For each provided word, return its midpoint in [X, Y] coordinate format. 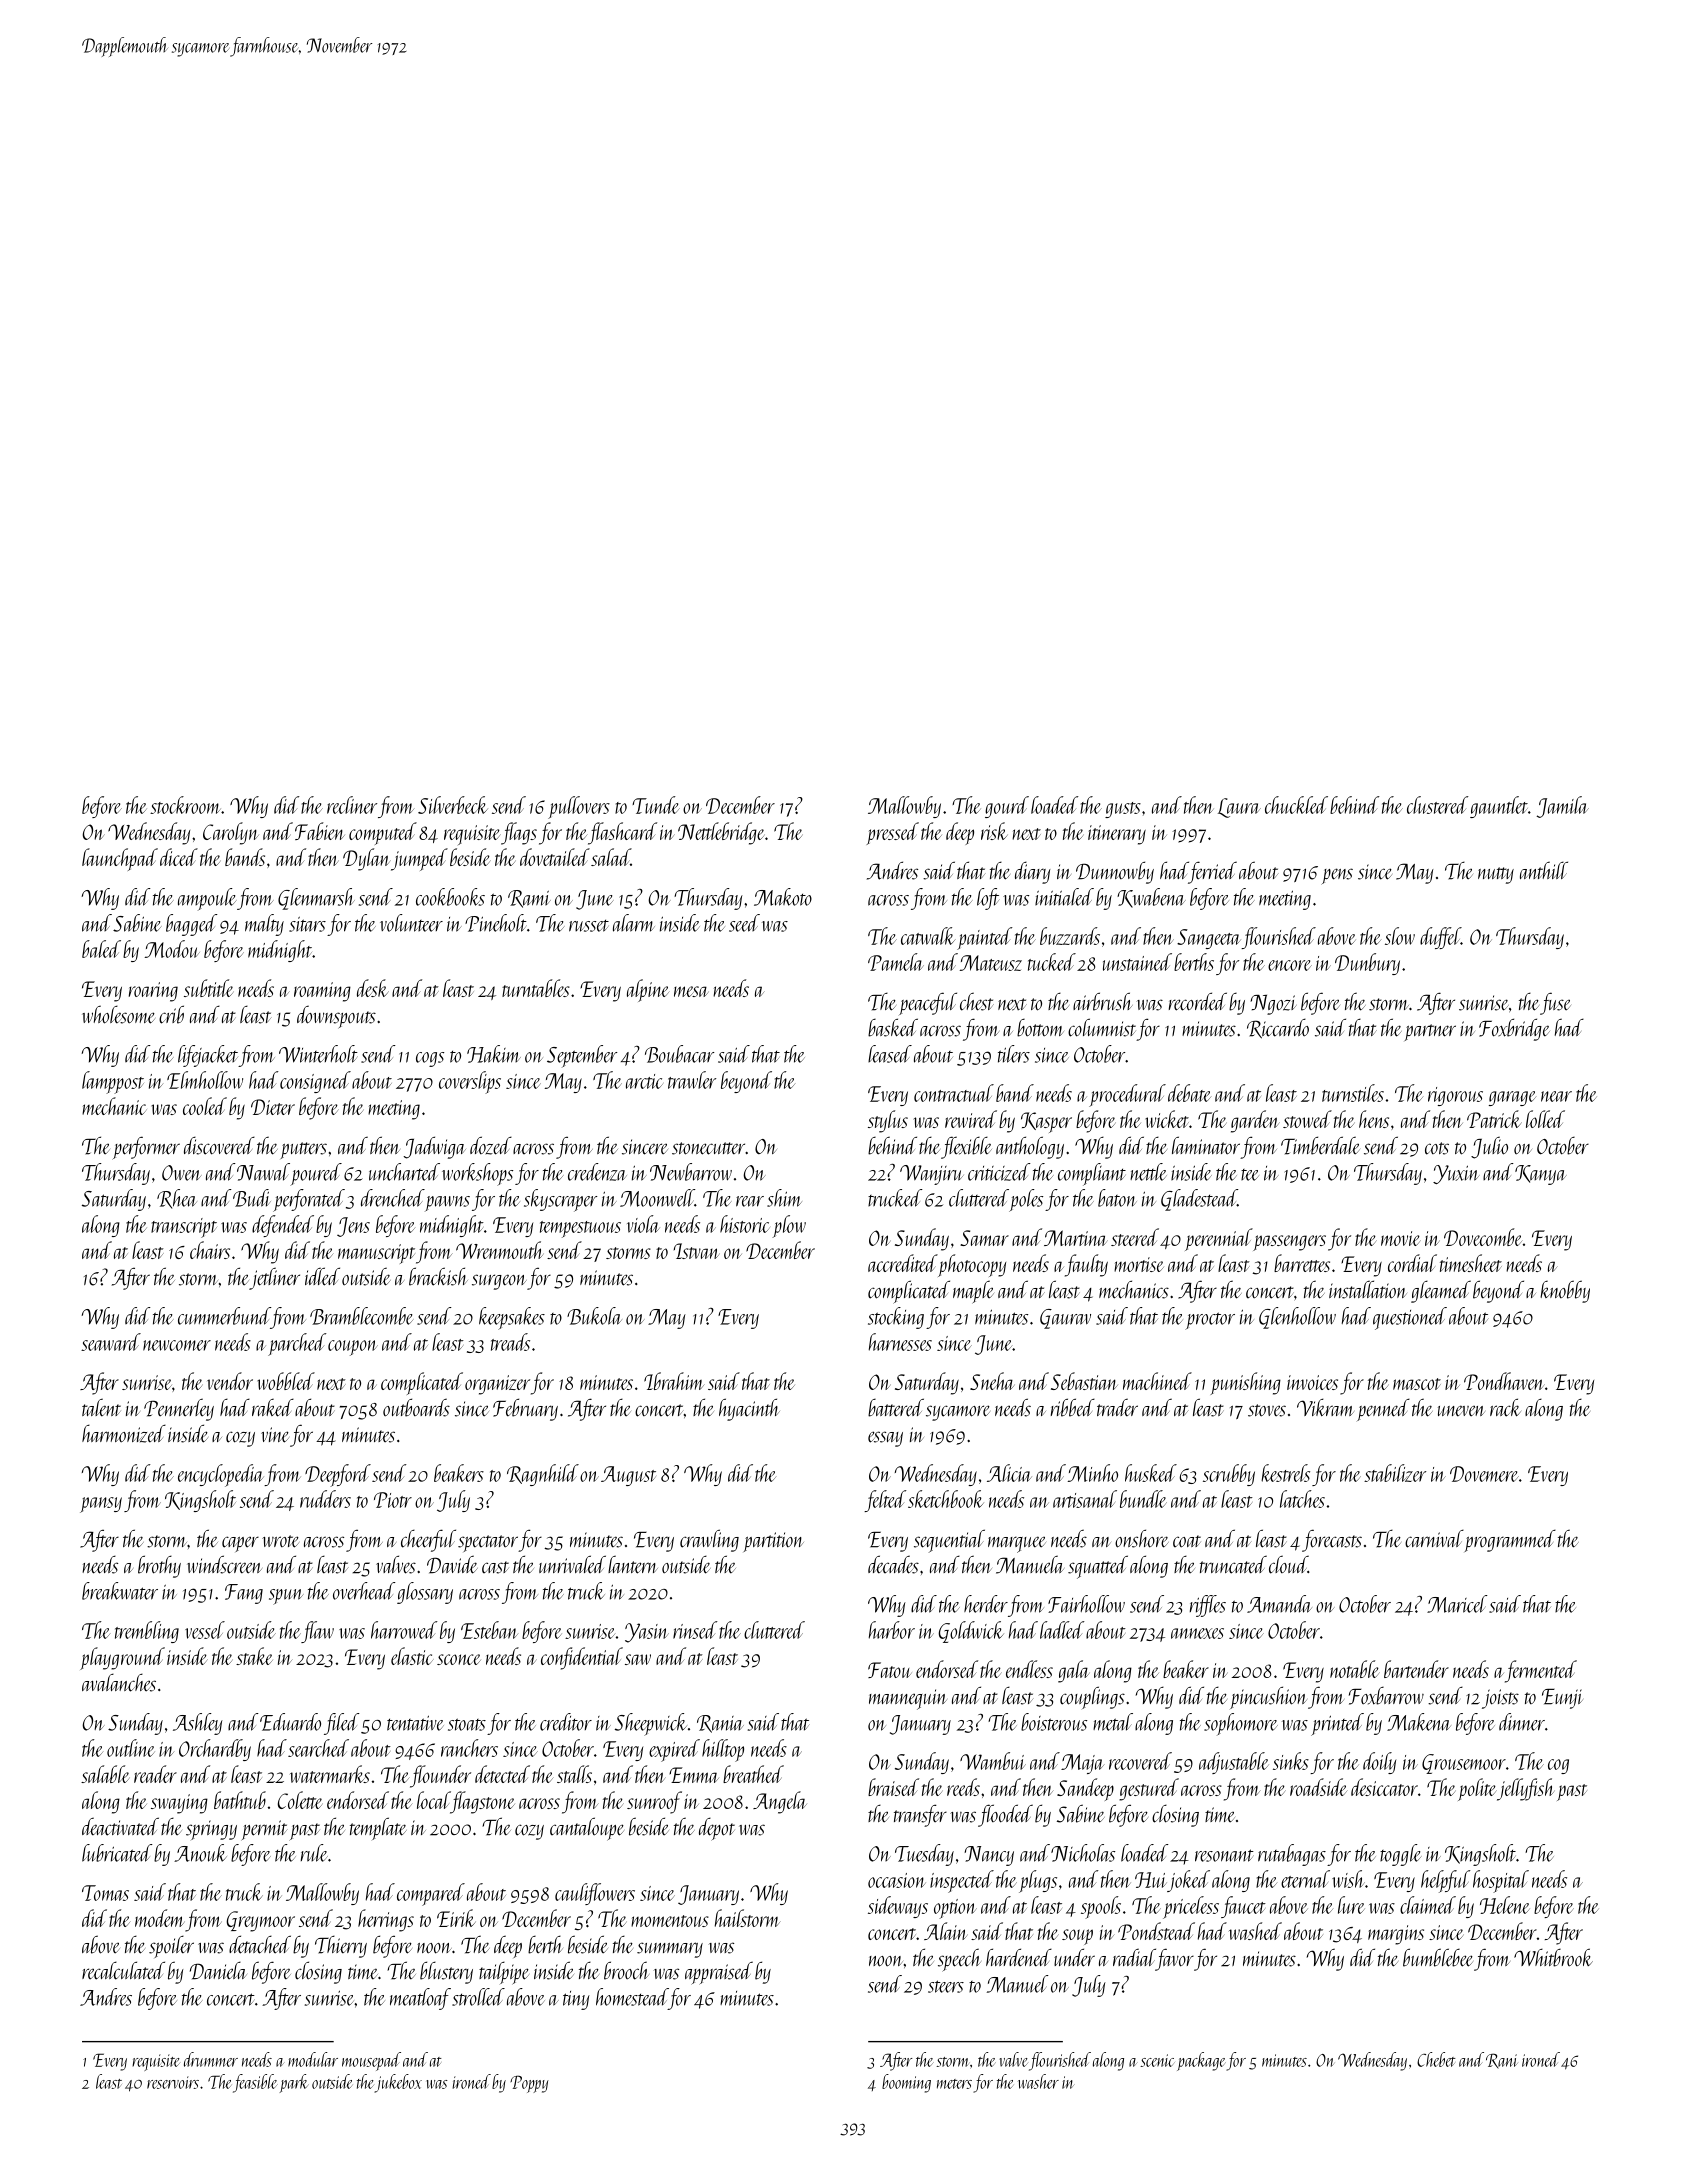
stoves [1267, 1410]
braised [893, 1787]
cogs [430, 1059]
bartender [1416, 1669]
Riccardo [1278, 1028]
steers [946, 1986]
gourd [1007, 807]
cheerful [428, 1540]
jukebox [398, 2083]
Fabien [320, 831]
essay [885, 1439]
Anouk [200, 1853]
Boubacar [679, 1054]
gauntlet [1499, 807]
